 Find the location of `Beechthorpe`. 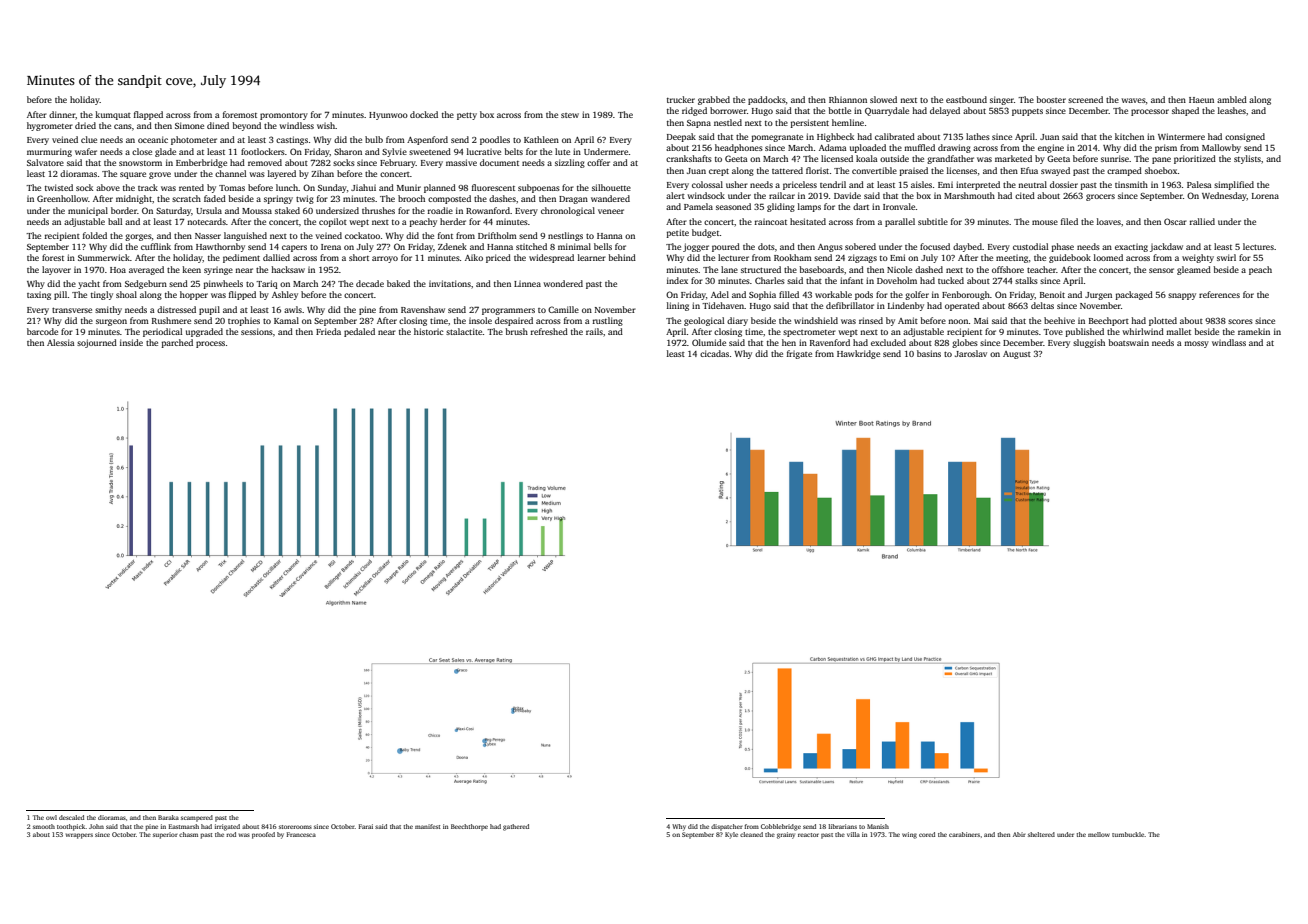

Beechthorpe is located at coordinates (469, 827).
